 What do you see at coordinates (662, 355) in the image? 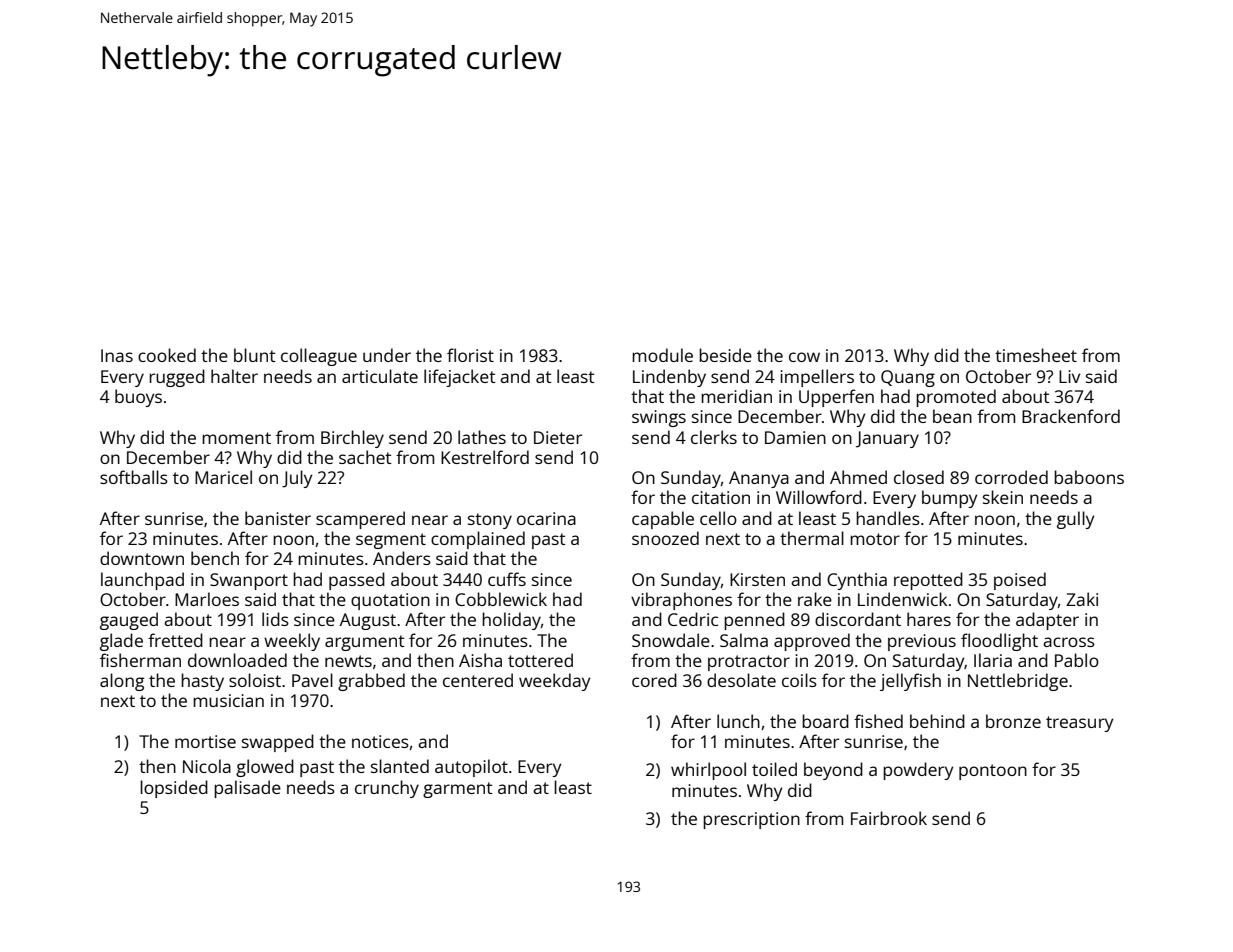
I see `module` at bounding box center [662, 355].
